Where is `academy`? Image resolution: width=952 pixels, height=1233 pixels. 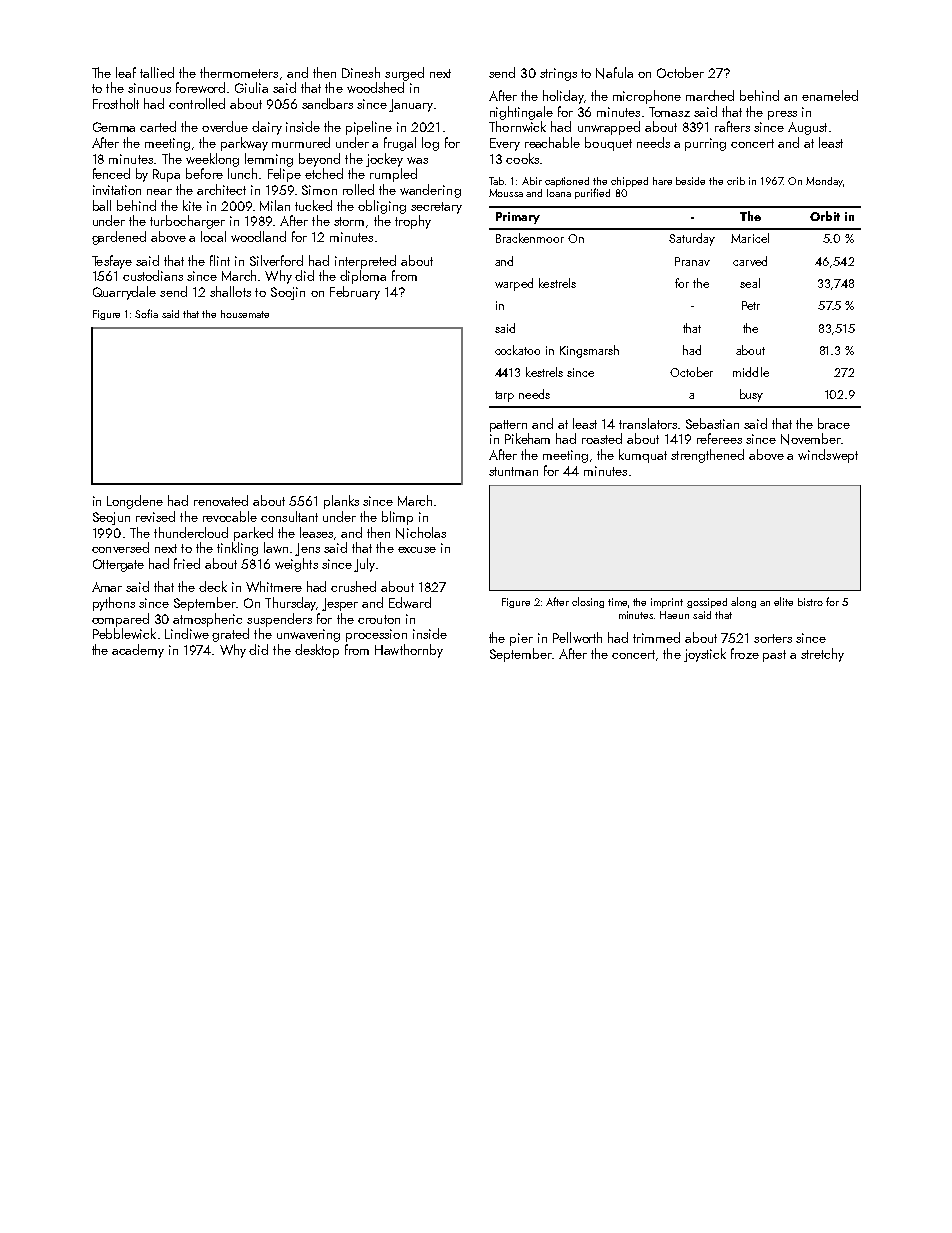
academy is located at coordinates (138, 651).
